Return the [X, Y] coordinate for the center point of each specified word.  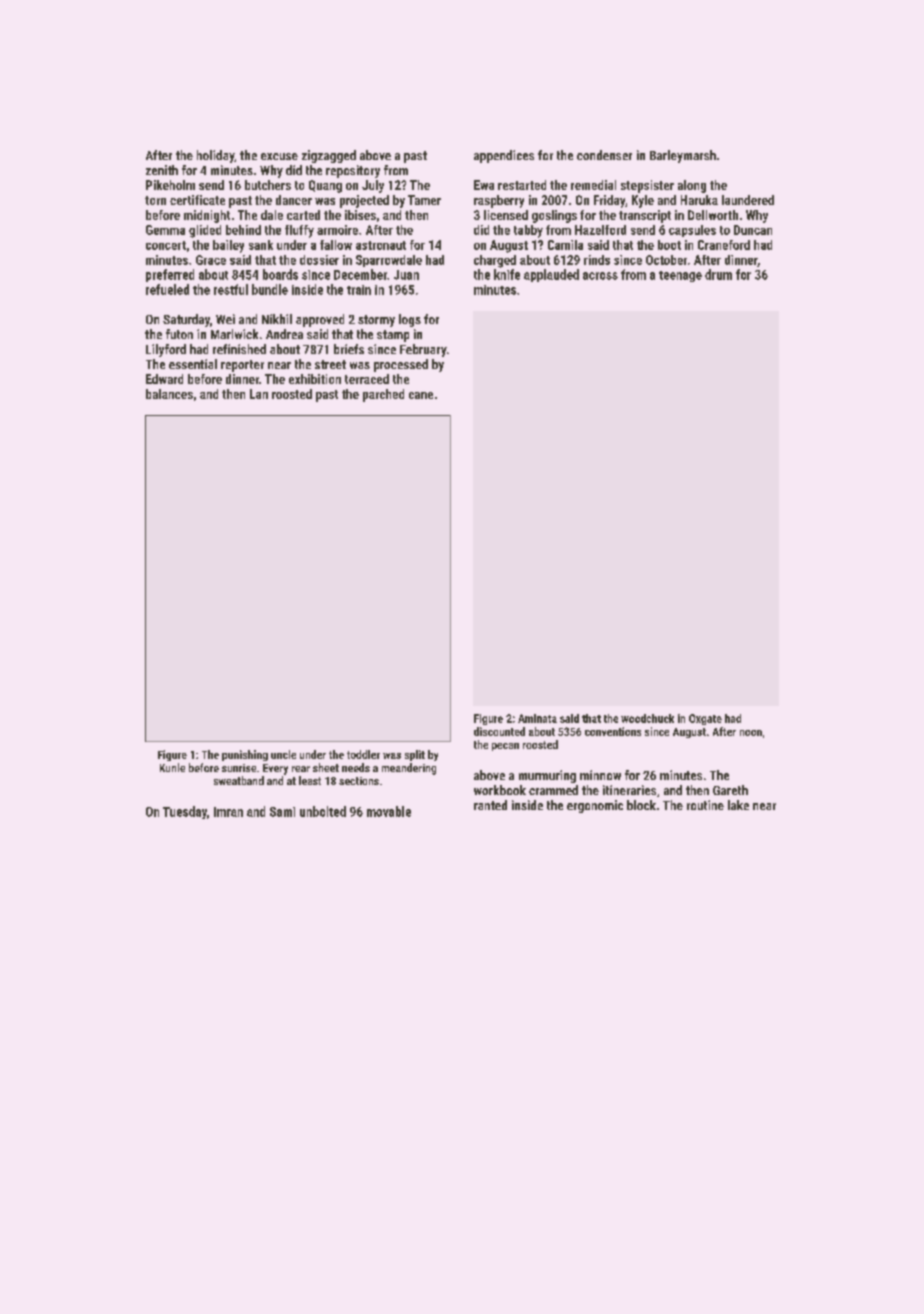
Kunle [172, 767]
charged [495, 261]
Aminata [537, 718]
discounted [499, 731]
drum [718, 274]
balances [169, 394]
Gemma [165, 230]
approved [320, 320]
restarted [522, 185]
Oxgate [705, 719]
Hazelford [600, 230]
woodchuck [647, 718]
